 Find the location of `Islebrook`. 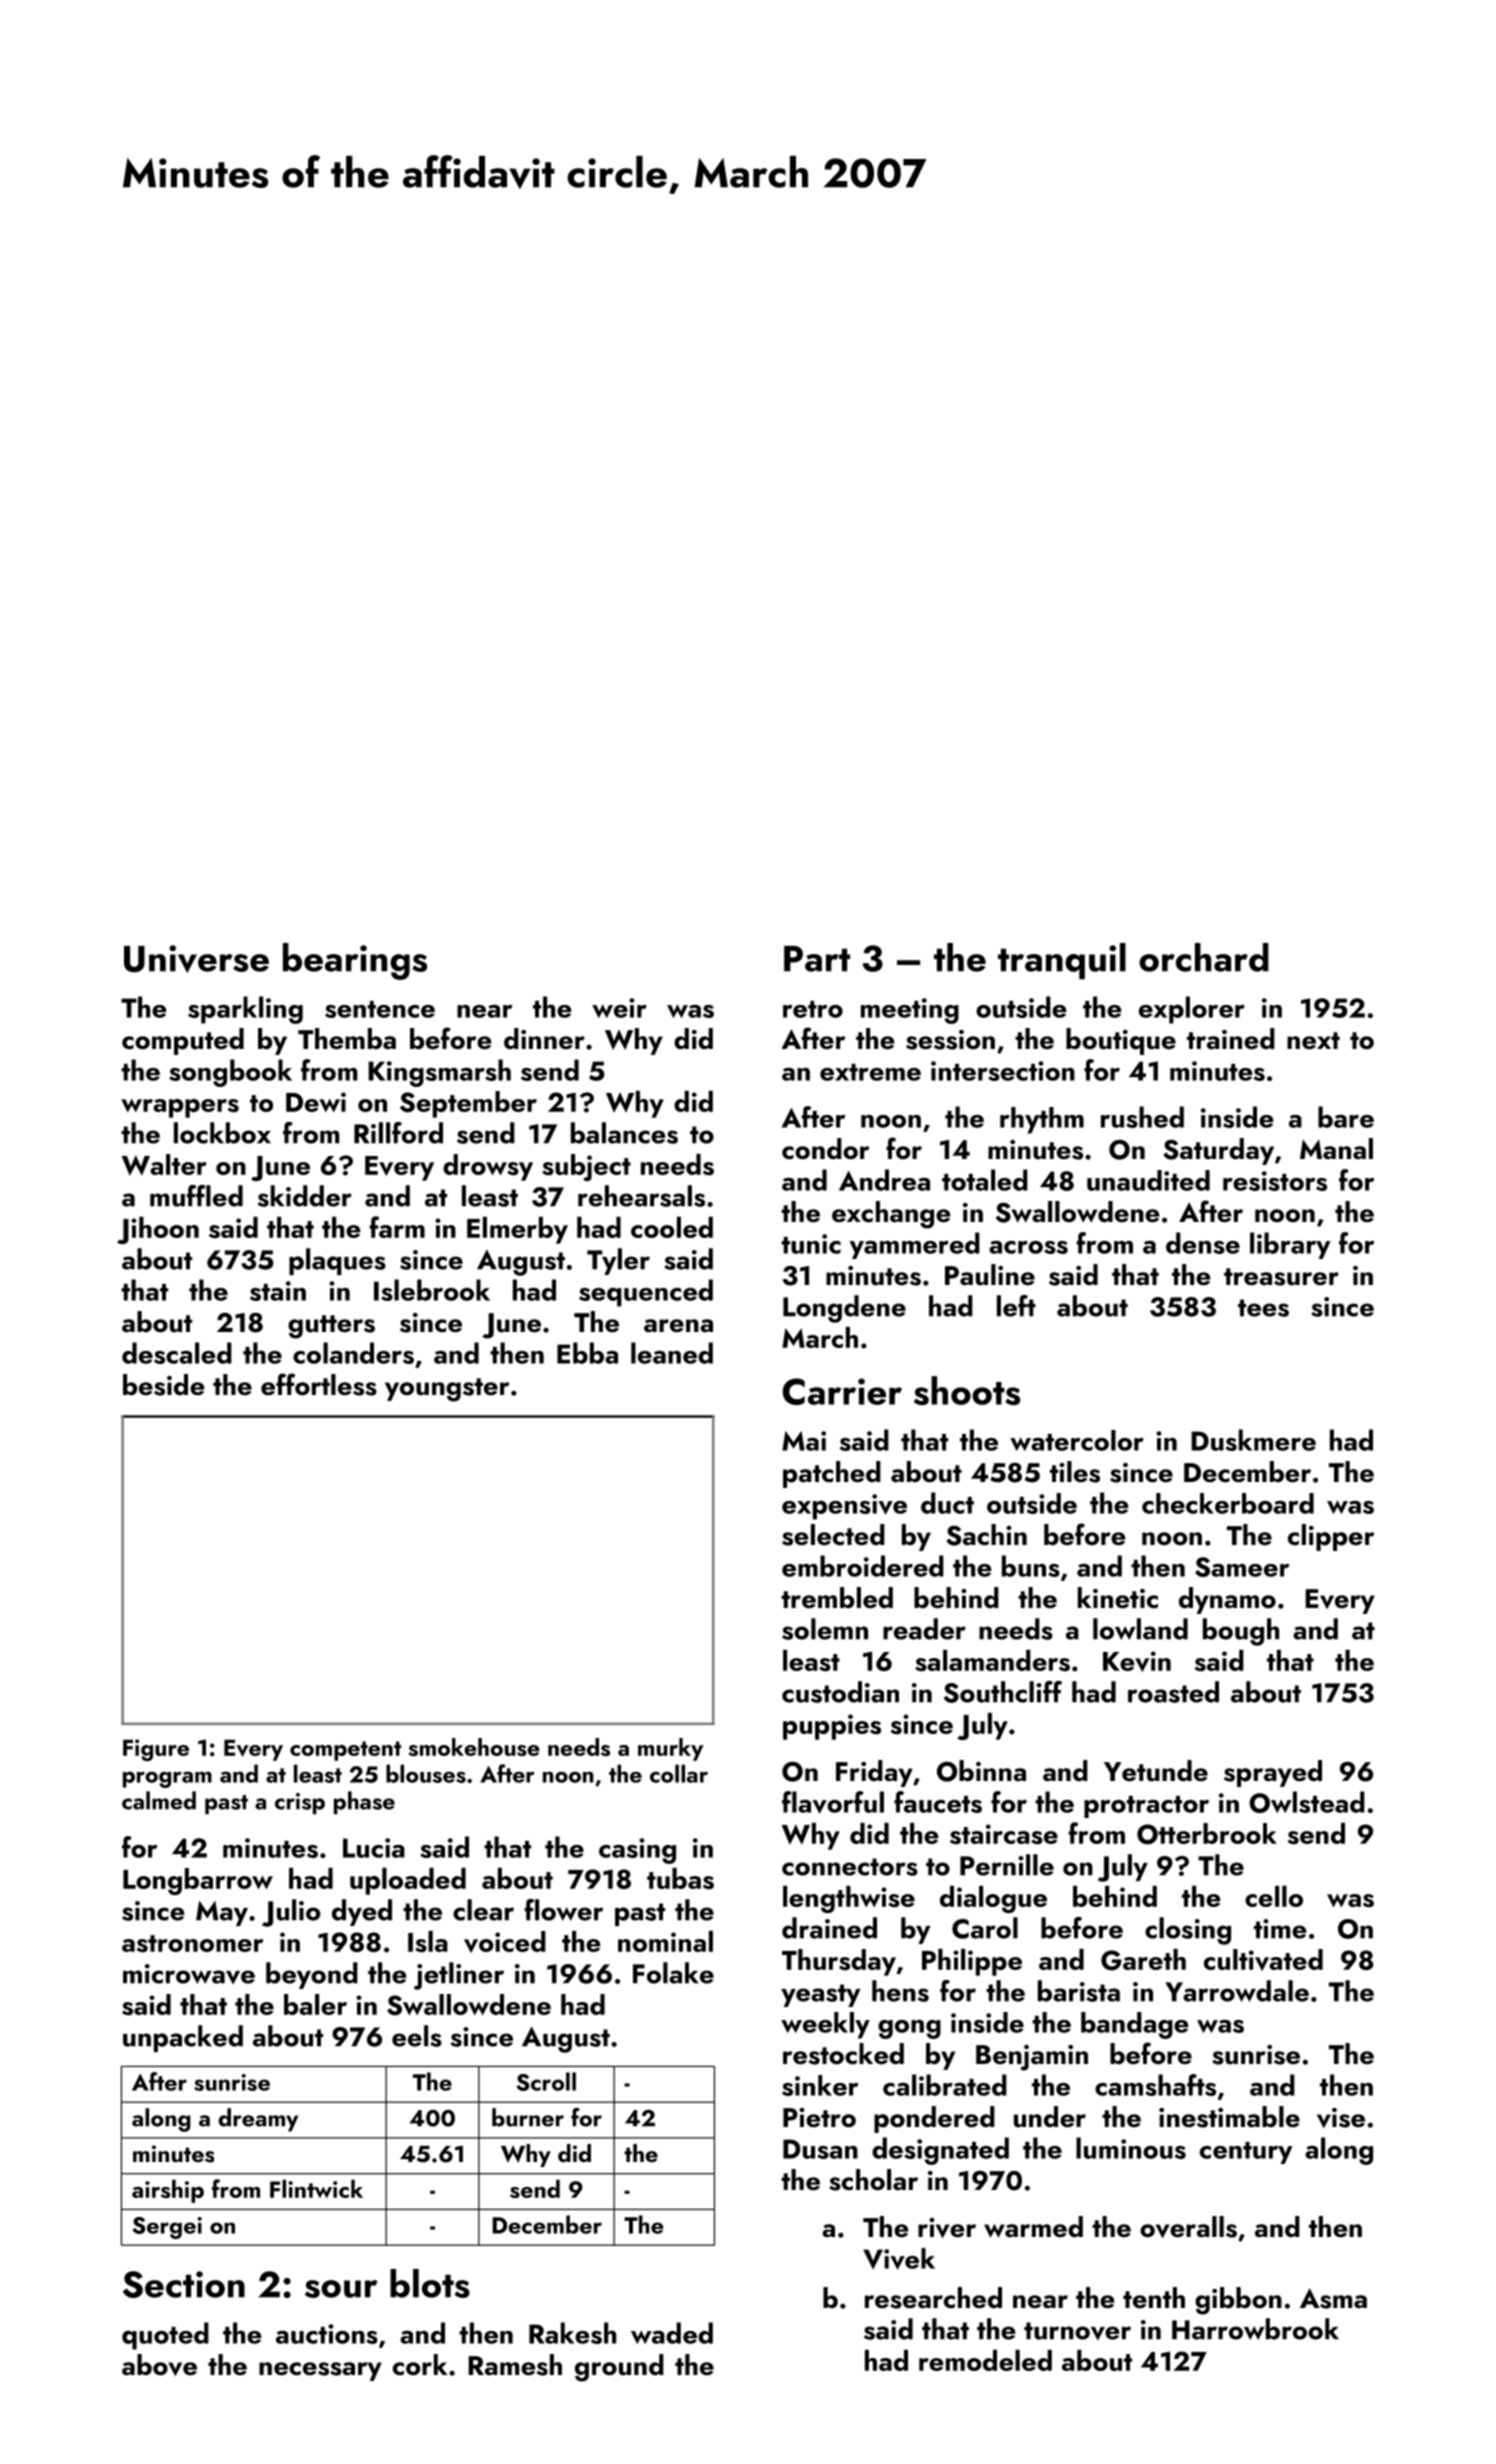

Islebrook is located at coordinates (432, 1290).
